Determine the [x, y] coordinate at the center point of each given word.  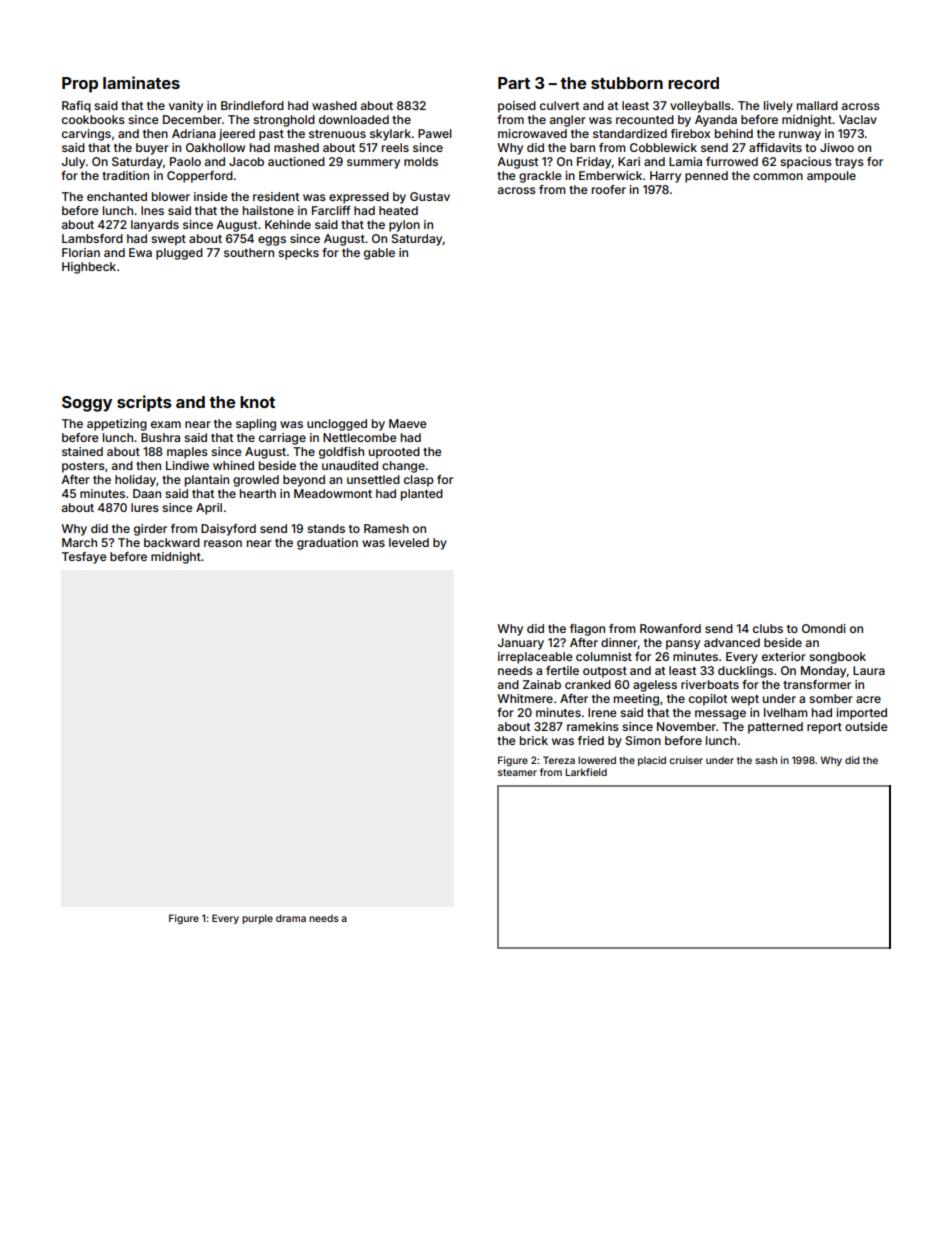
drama [291, 918]
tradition [125, 175]
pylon [404, 226]
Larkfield [586, 772]
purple [257, 919]
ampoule [831, 177]
